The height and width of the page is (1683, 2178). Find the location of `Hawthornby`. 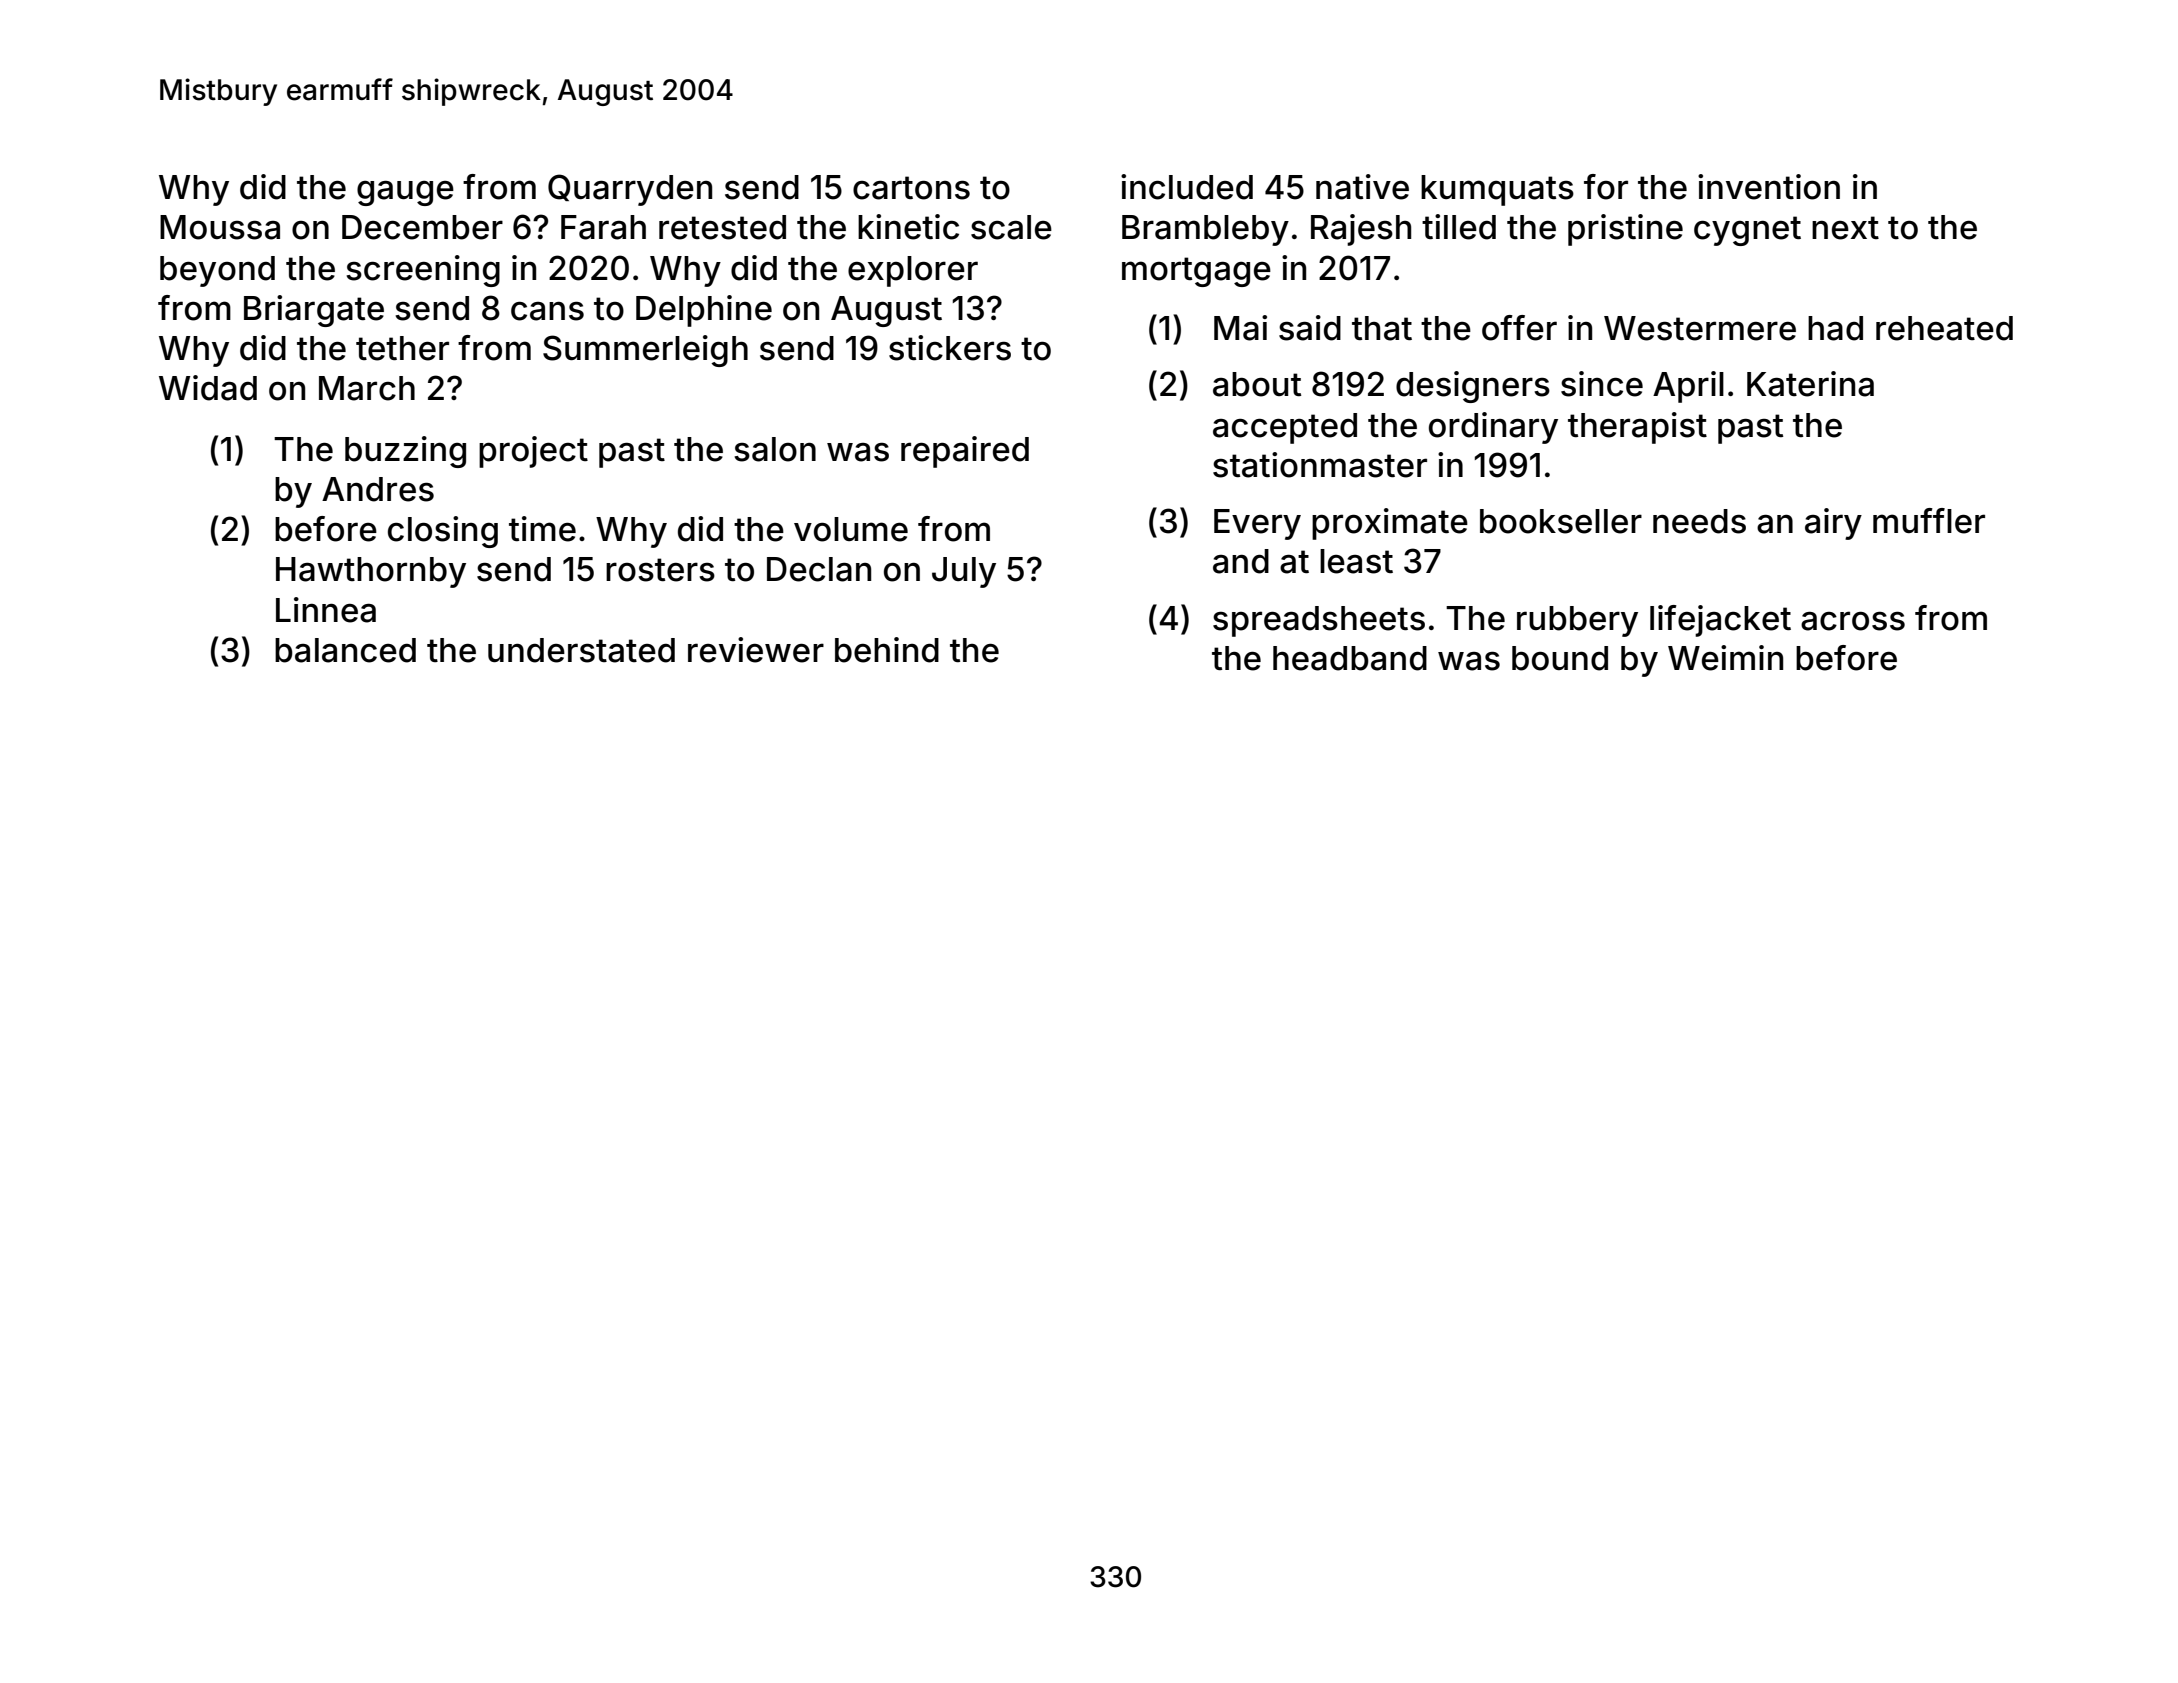

Hawthornby is located at coordinates (371, 572).
